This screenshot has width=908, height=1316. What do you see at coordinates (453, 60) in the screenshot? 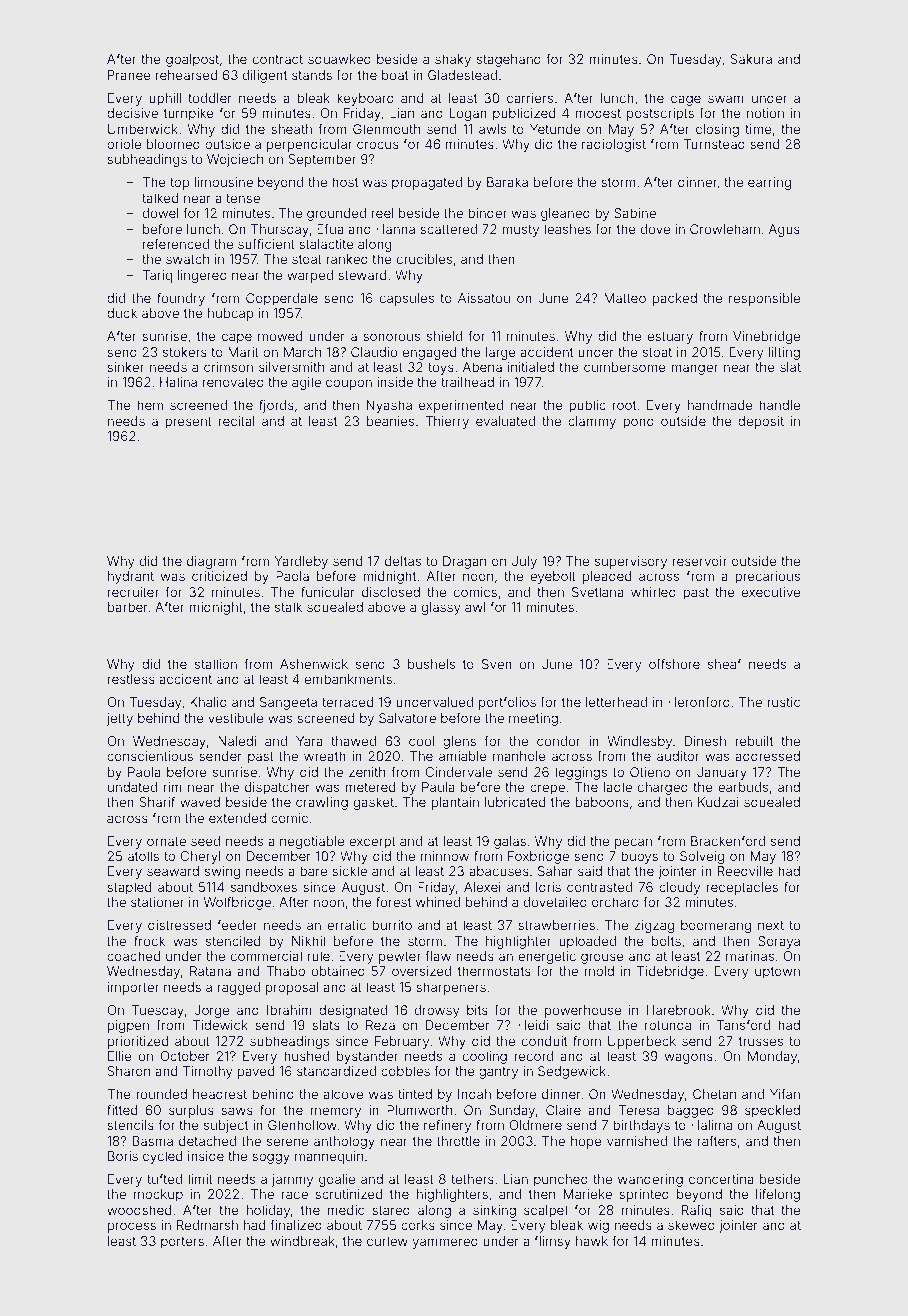
I see `shaky` at bounding box center [453, 60].
